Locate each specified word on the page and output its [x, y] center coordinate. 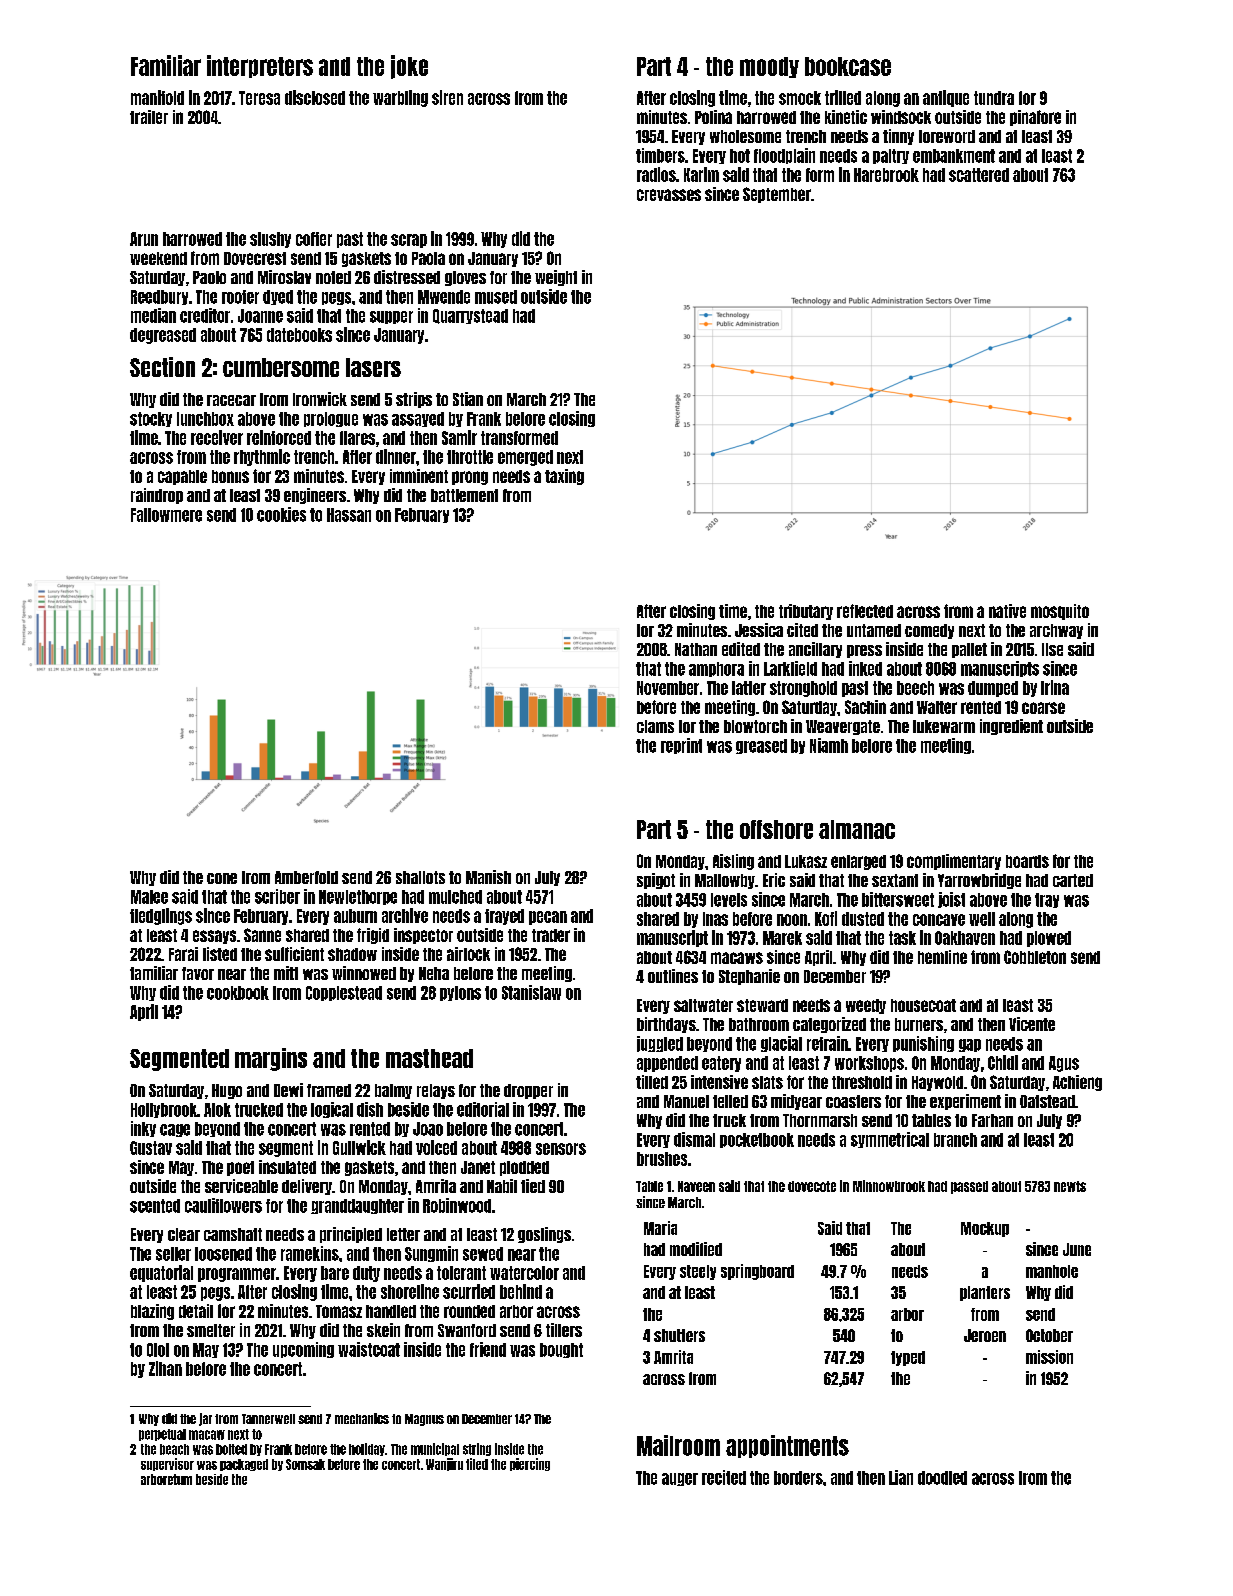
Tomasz [339, 1311]
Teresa [259, 98]
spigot [656, 881]
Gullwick [359, 1147]
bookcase [848, 66]
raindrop [157, 496]
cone [222, 878]
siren [447, 97]
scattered [979, 175]
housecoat [923, 1005]
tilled [652, 1082]
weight [556, 278]
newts [1070, 1186]
